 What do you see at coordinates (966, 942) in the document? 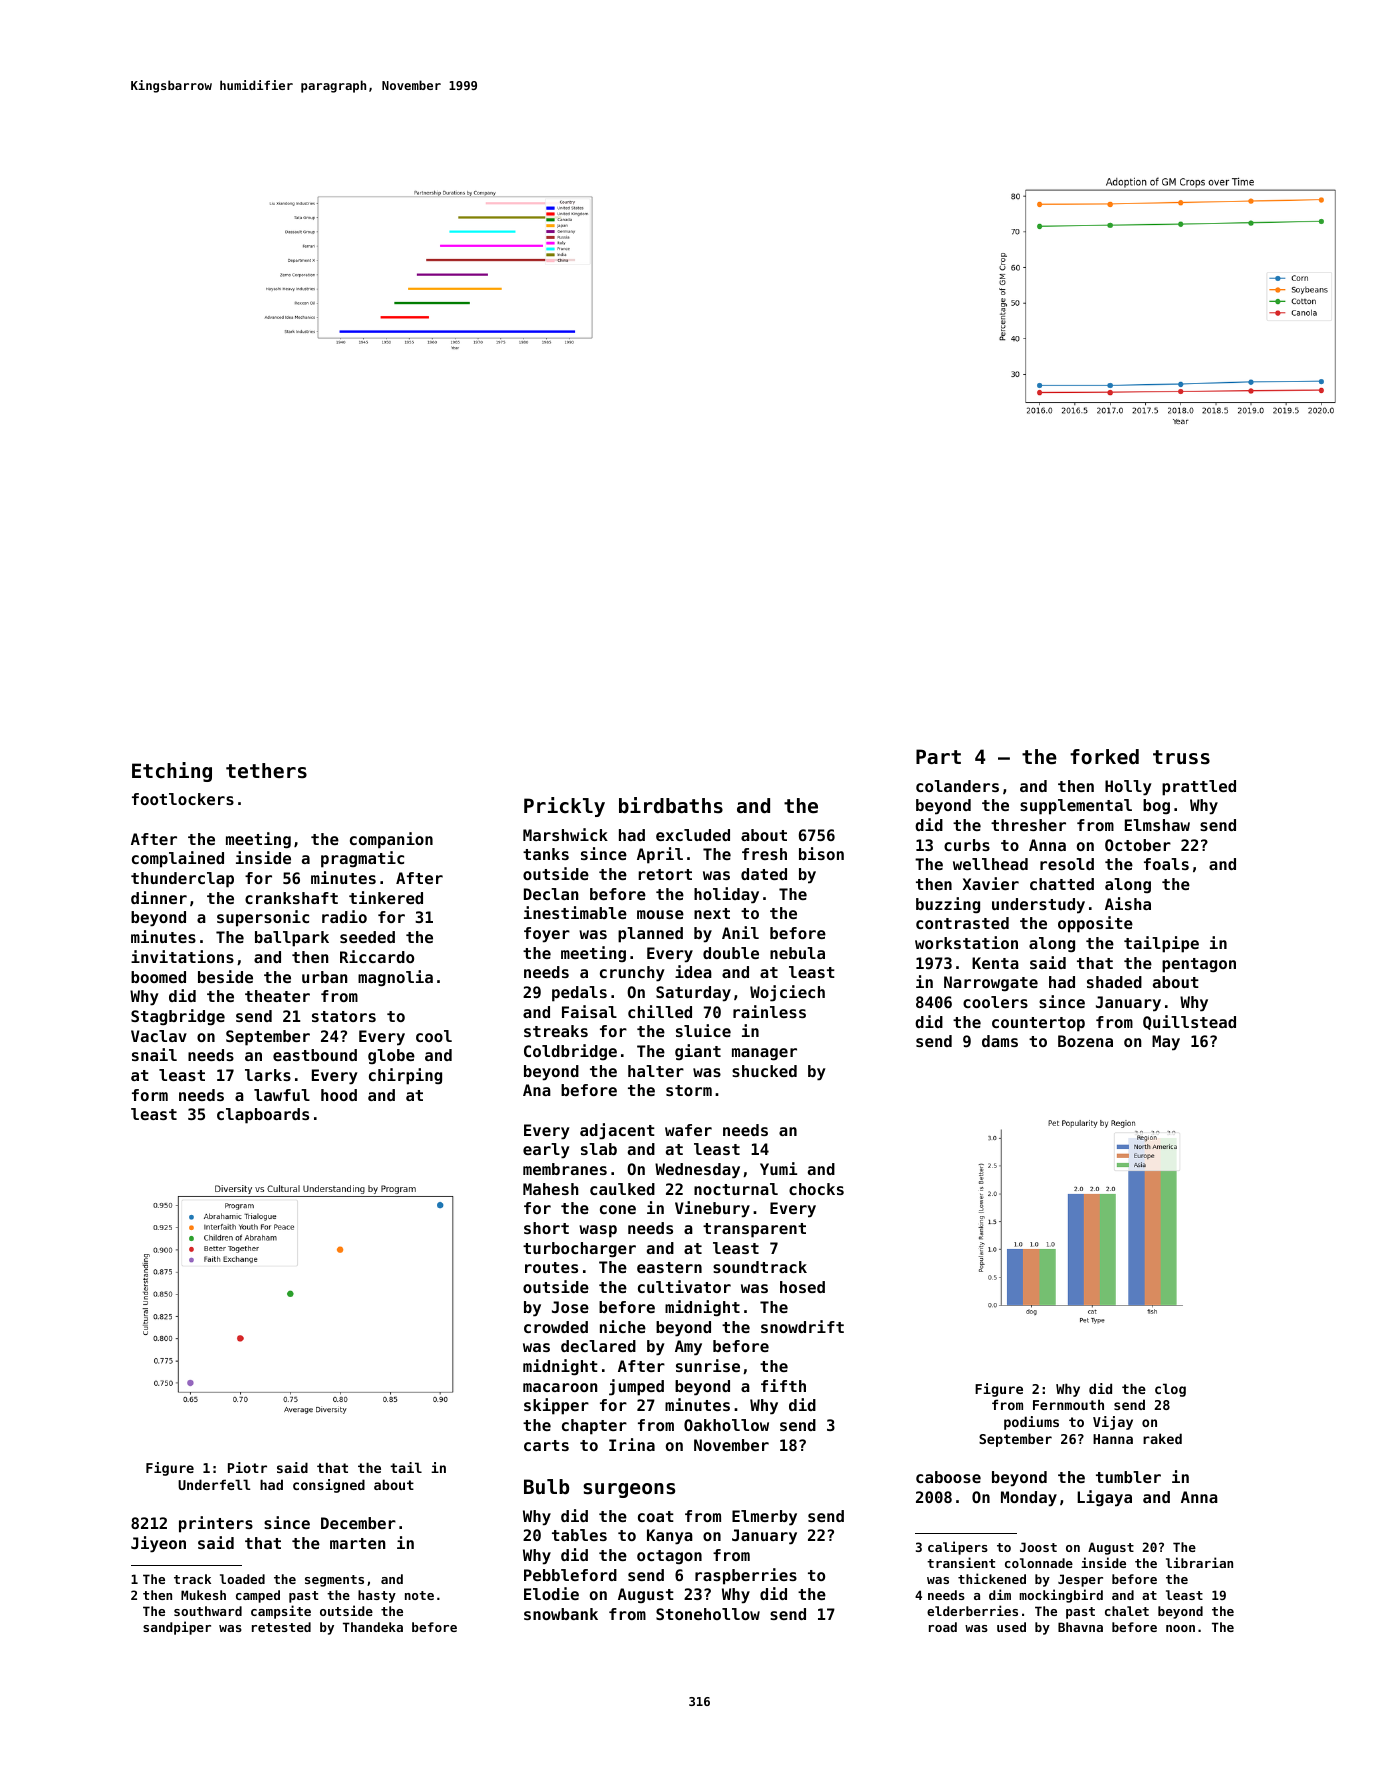
I see `workstation` at bounding box center [966, 942].
